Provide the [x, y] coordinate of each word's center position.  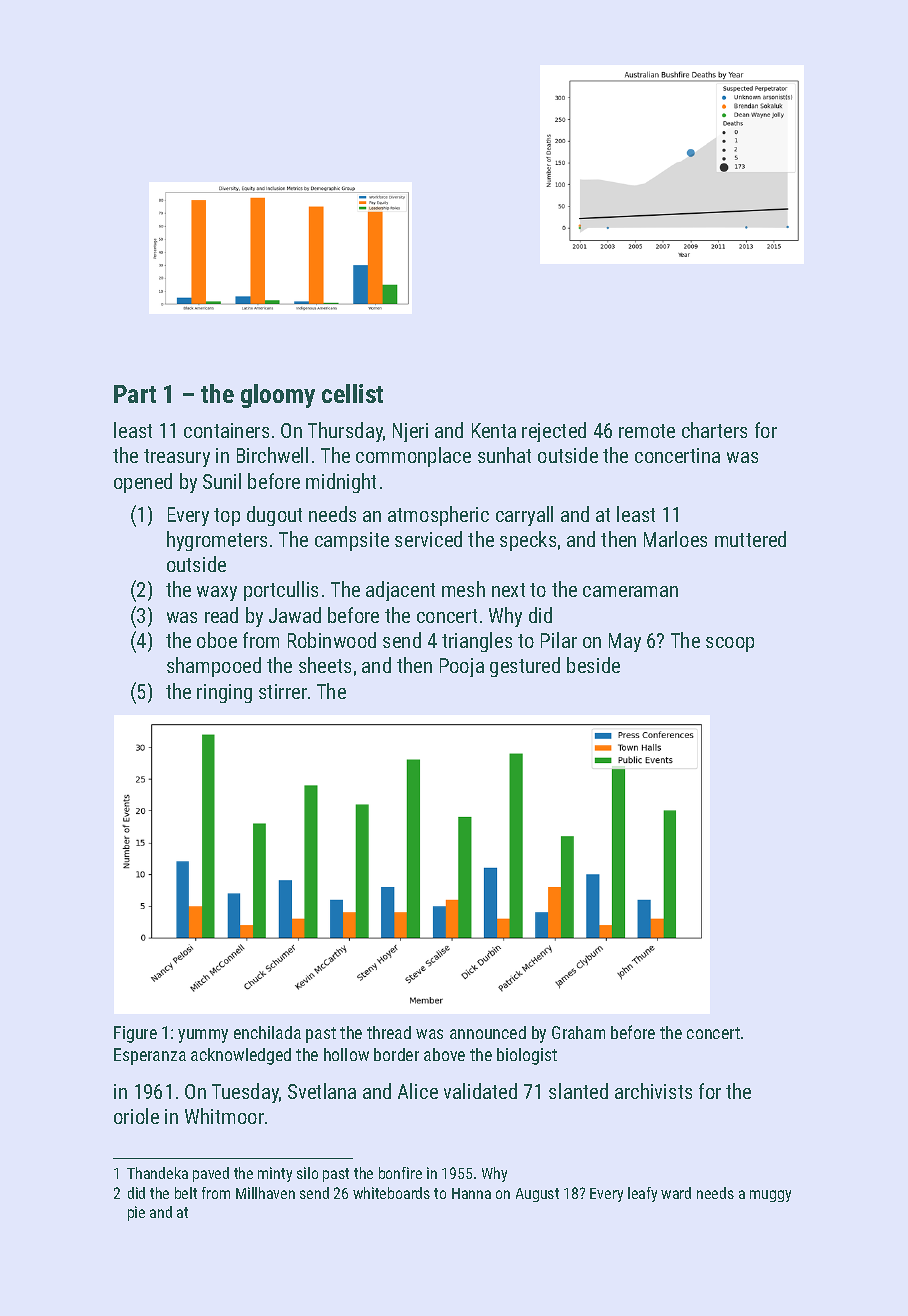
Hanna [471, 1193]
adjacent [400, 591]
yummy [203, 1036]
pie [136, 1213]
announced [488, 1032]
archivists [653, 1091]
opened [143, 483]
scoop [730, 644]
